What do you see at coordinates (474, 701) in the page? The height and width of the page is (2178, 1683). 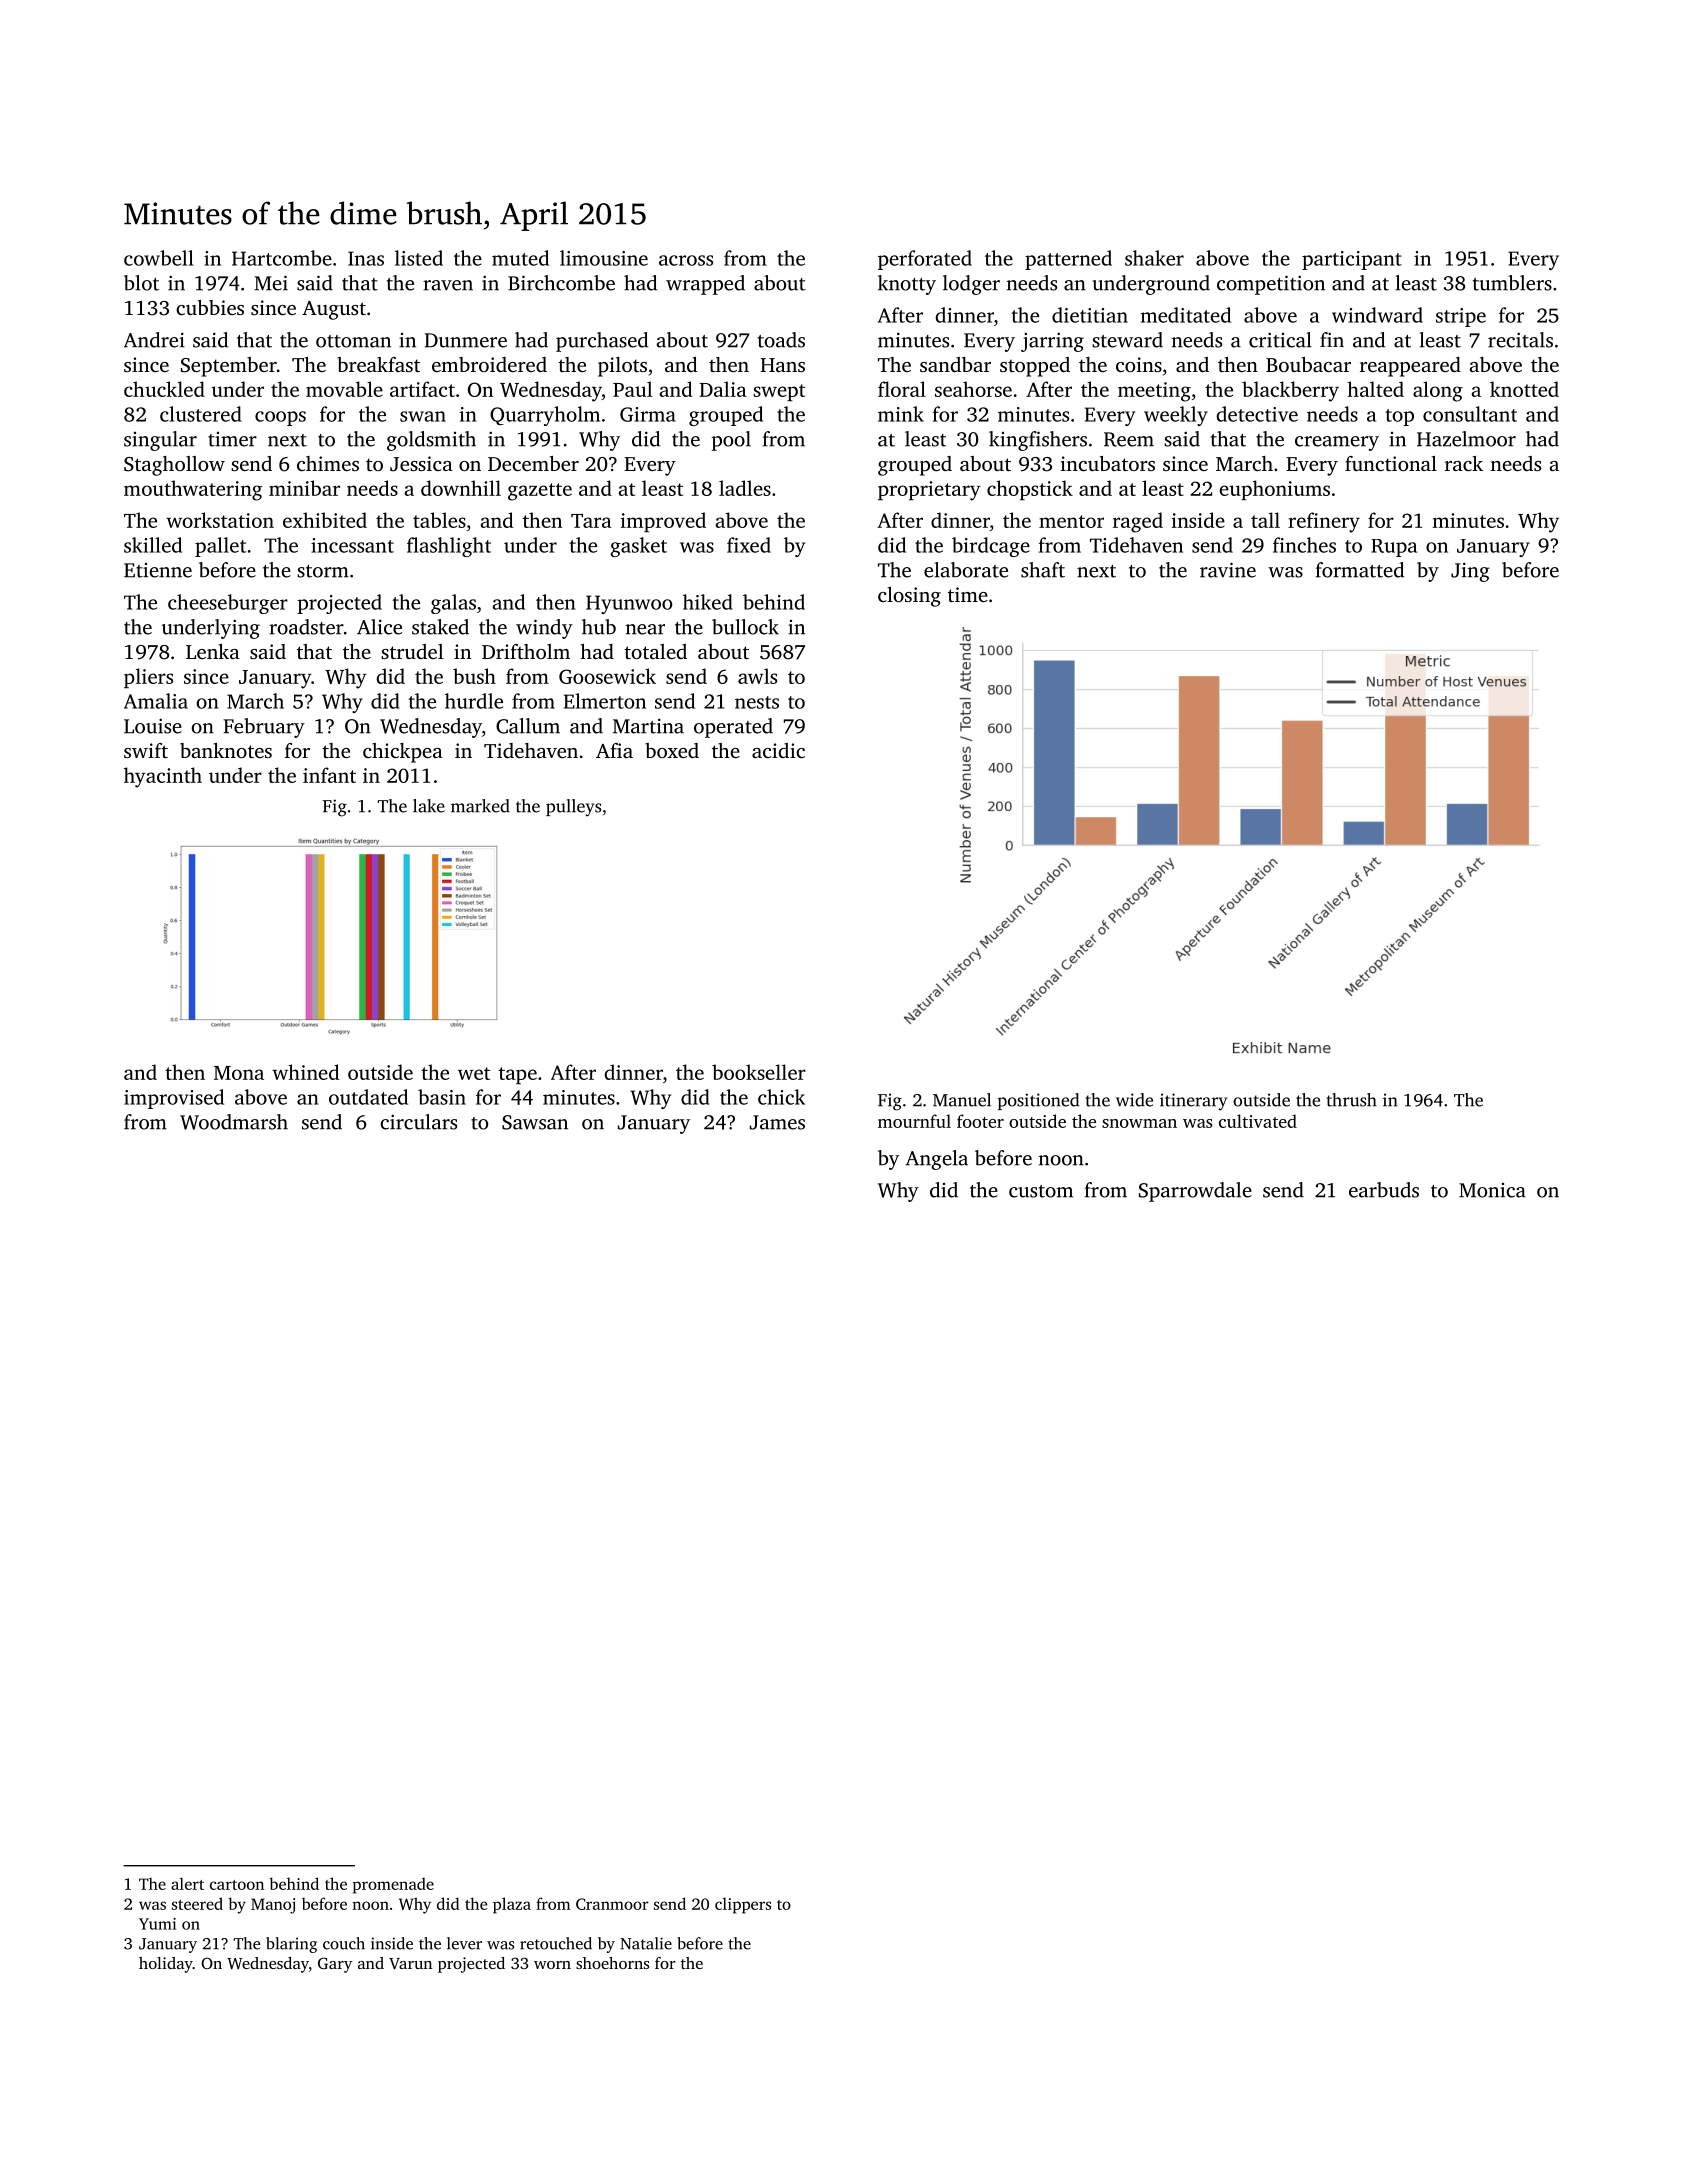 I see `hurdle` at bounding box center [474, 701].
